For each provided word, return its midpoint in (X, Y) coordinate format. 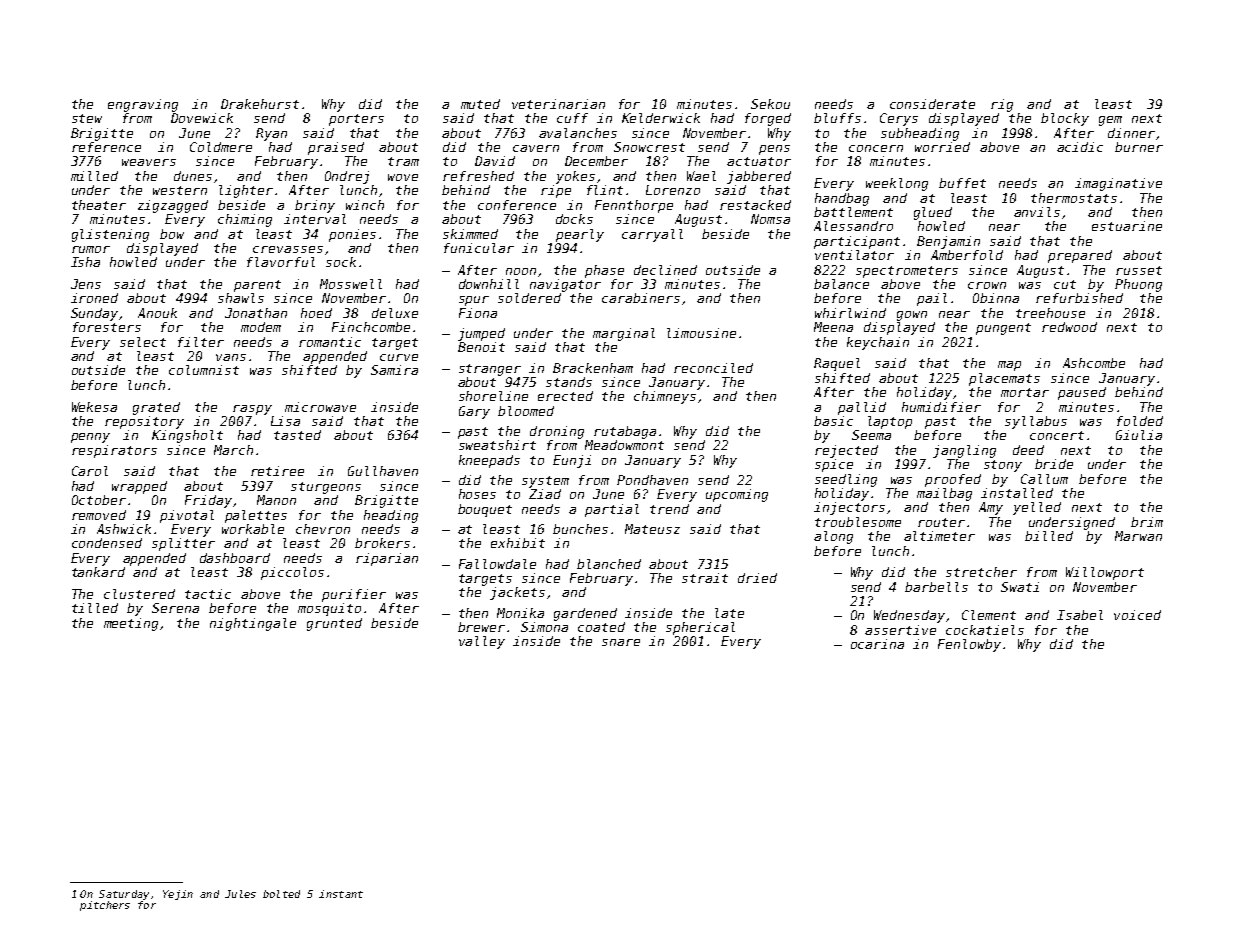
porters (356, 120)
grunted (334, 624)
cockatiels (985, 630)
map (1009, 366)
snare (621, 642)
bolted (281, 894)
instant (341, 894)
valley (482, 642)
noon (521, 271)
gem (1110, 121)
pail (932, 299)
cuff (572, 118)
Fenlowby (969, 645)
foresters (107, 327)
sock (341, 262)
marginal (624, 334)
